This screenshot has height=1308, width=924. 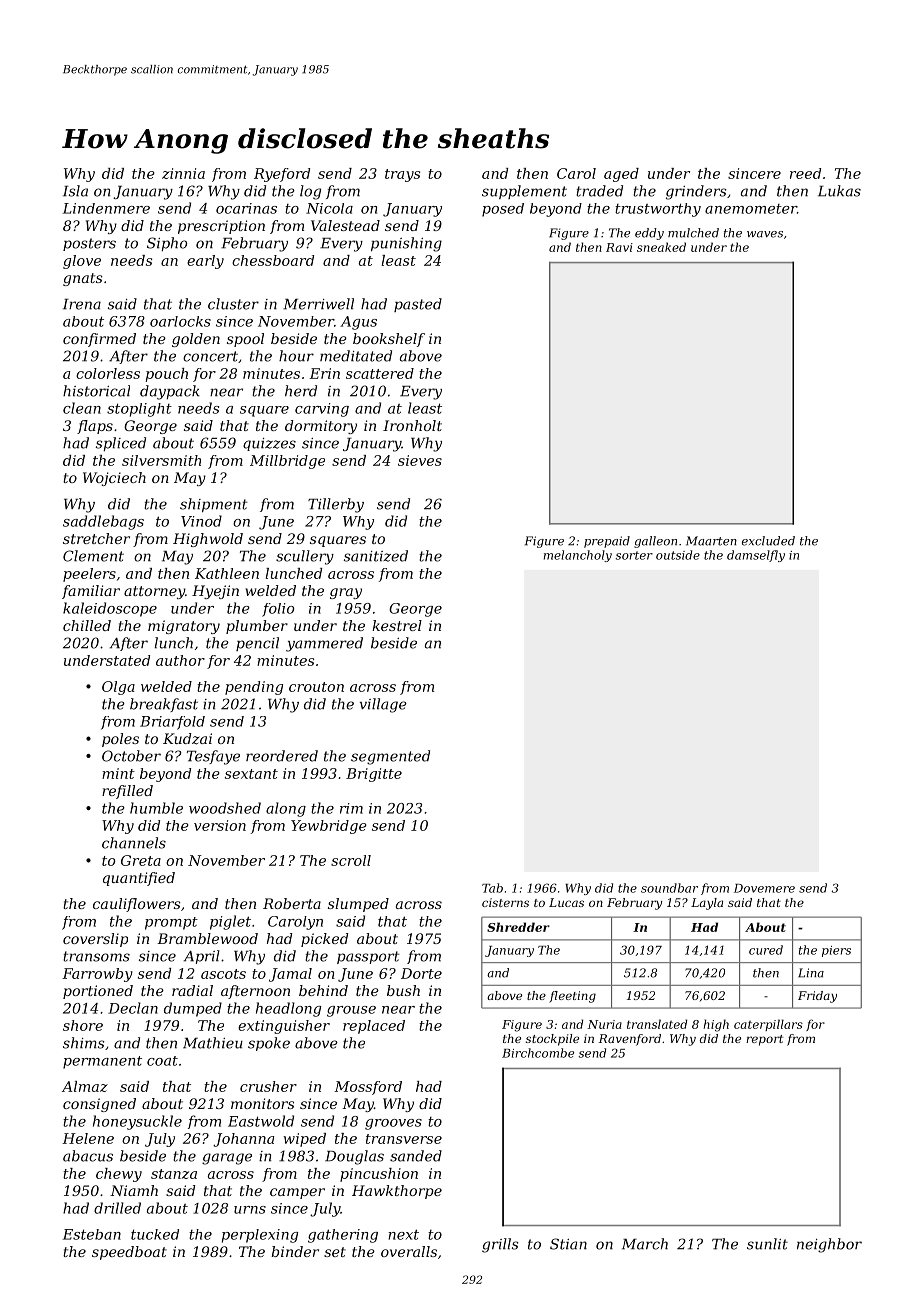 What do you see at coordinates (578, 556) in the screenshot?
I see `melancholy` at bounding box center [578, 556].
